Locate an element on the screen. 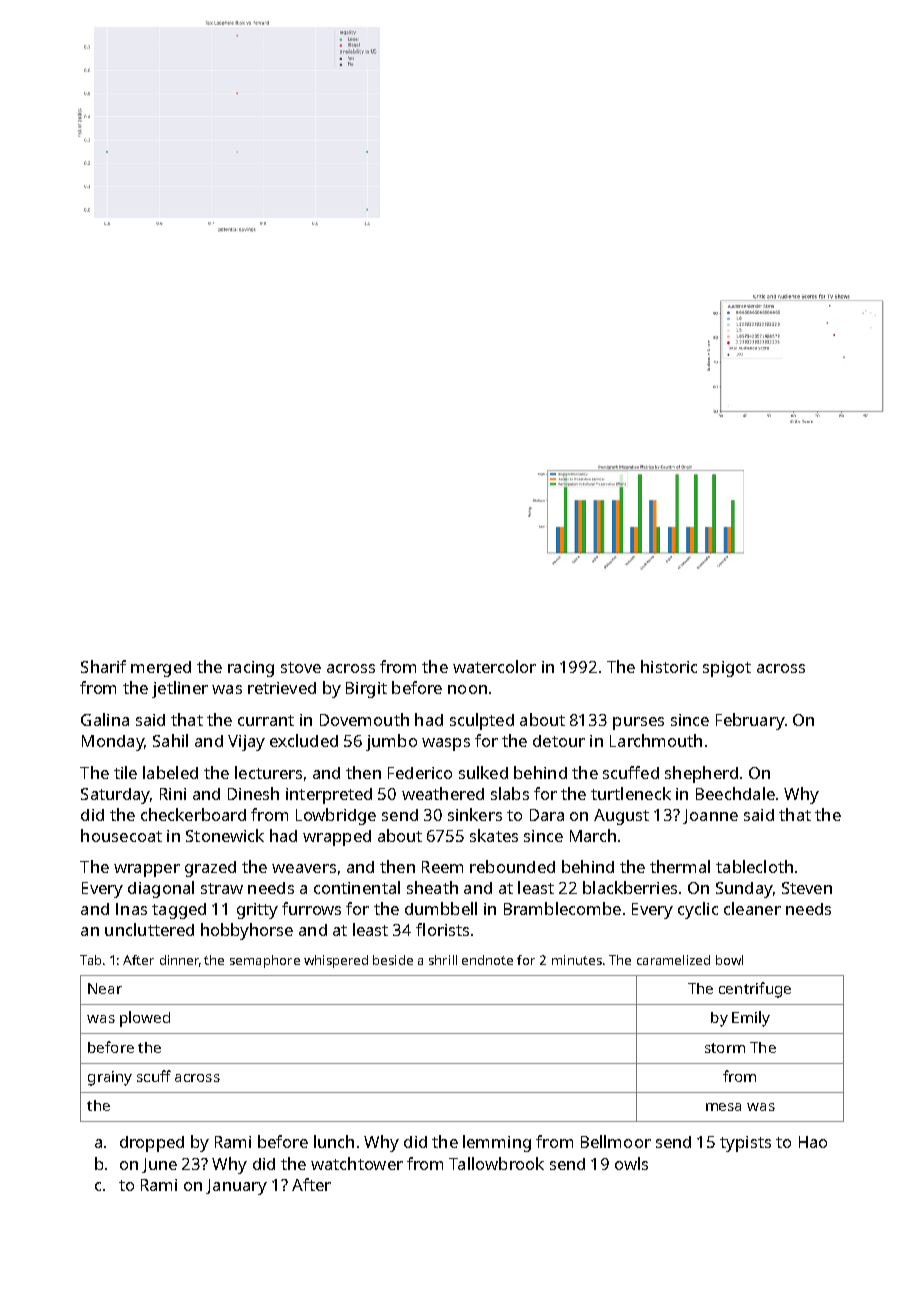 The height and width of the screenshot is (1308, 924). Emily is located at coordinates (751, 1019).
